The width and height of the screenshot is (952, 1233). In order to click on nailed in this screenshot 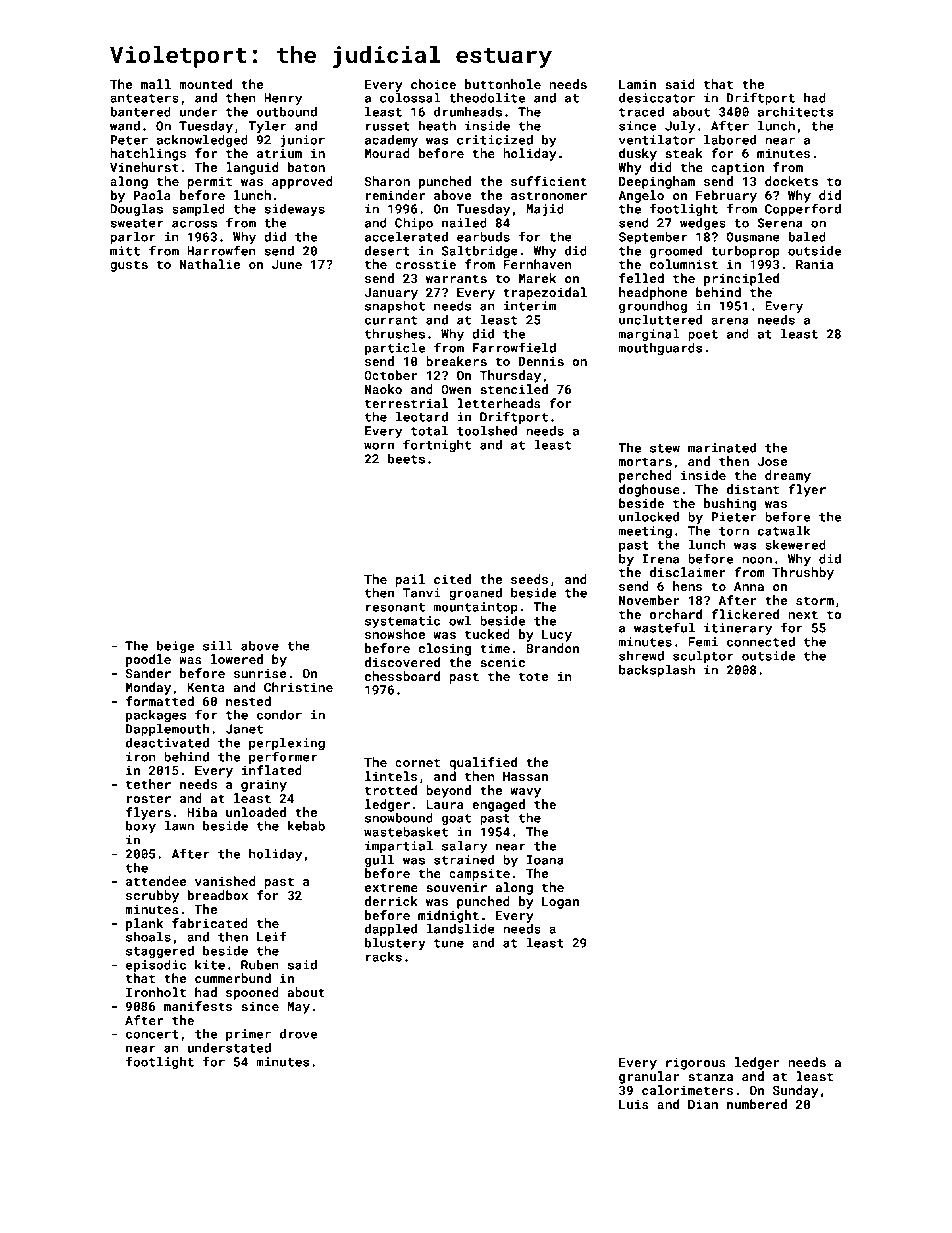, I will do `click(464, 223)`.
